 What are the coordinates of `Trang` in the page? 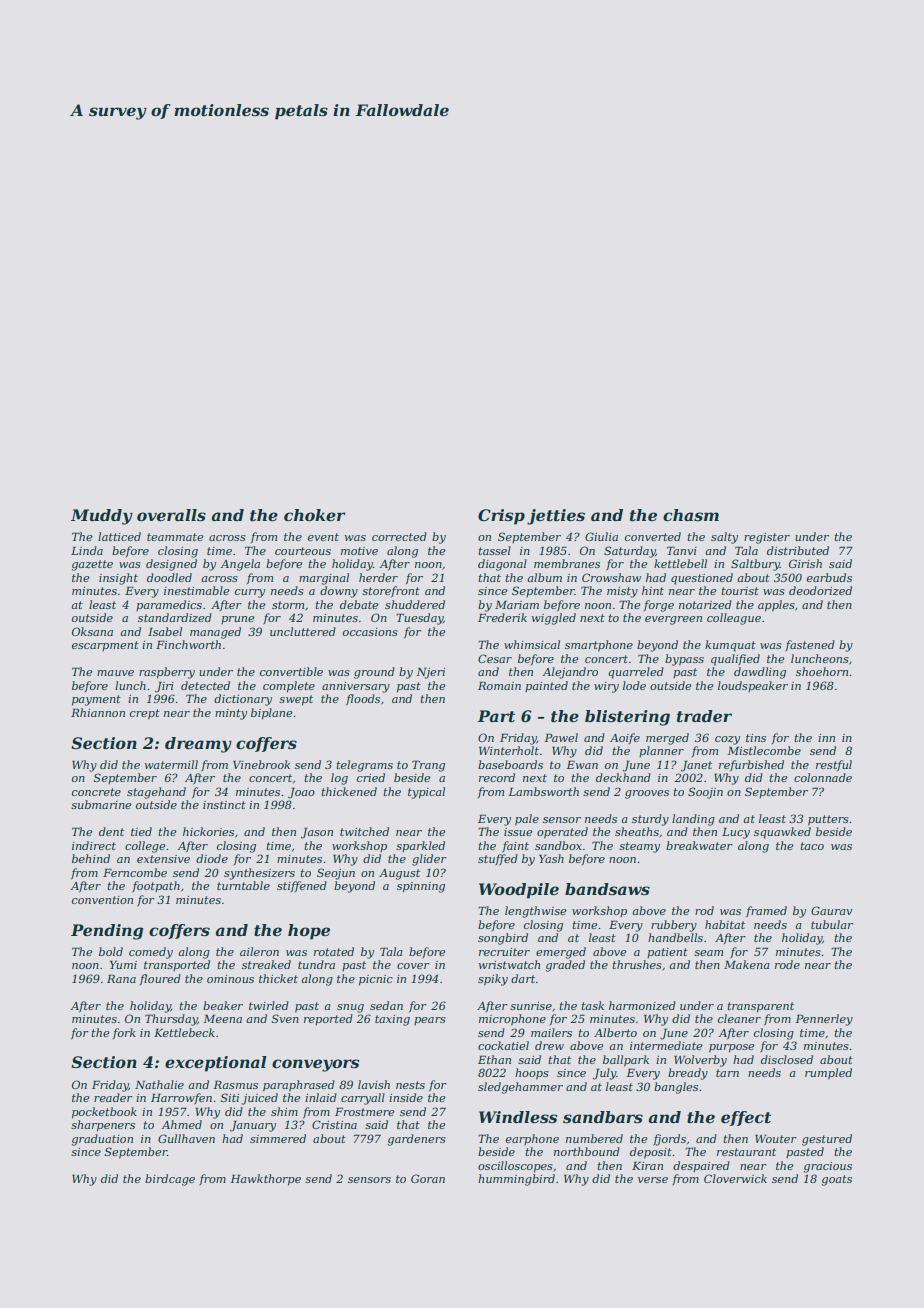 It's located at (428, 766).
